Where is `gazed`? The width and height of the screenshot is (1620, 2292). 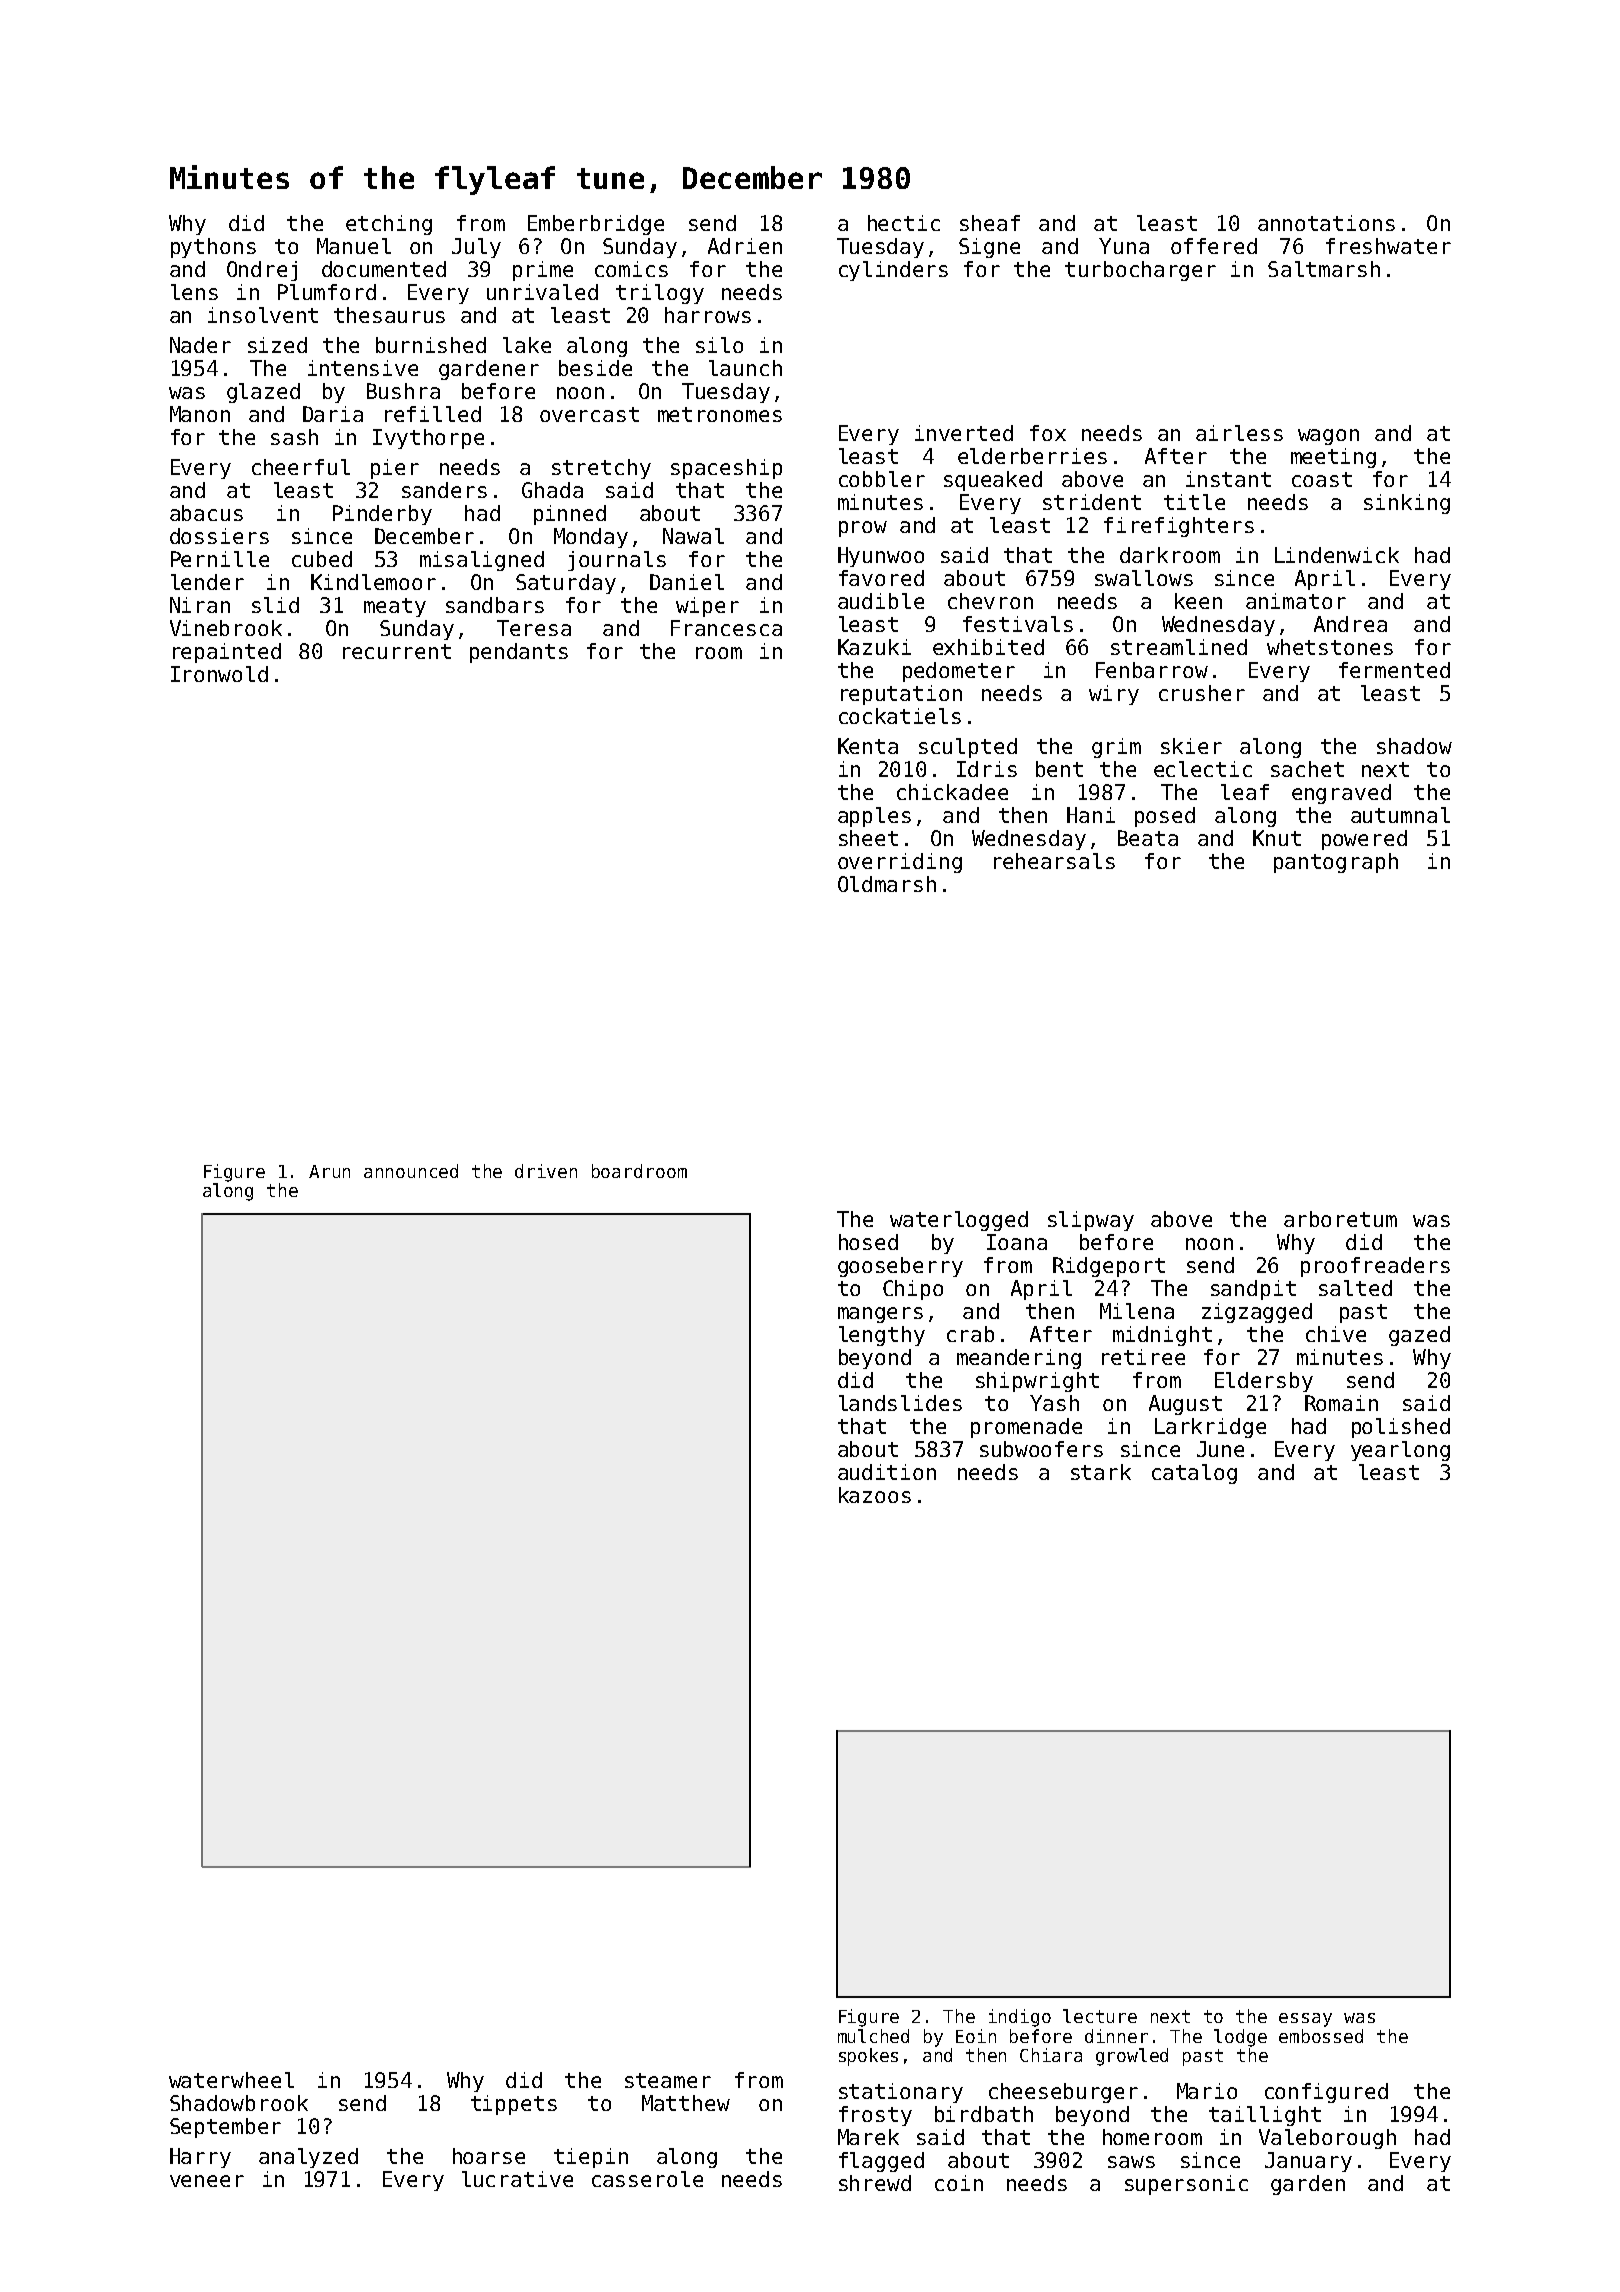
gazed is located at coordinates (1419, 1336).
